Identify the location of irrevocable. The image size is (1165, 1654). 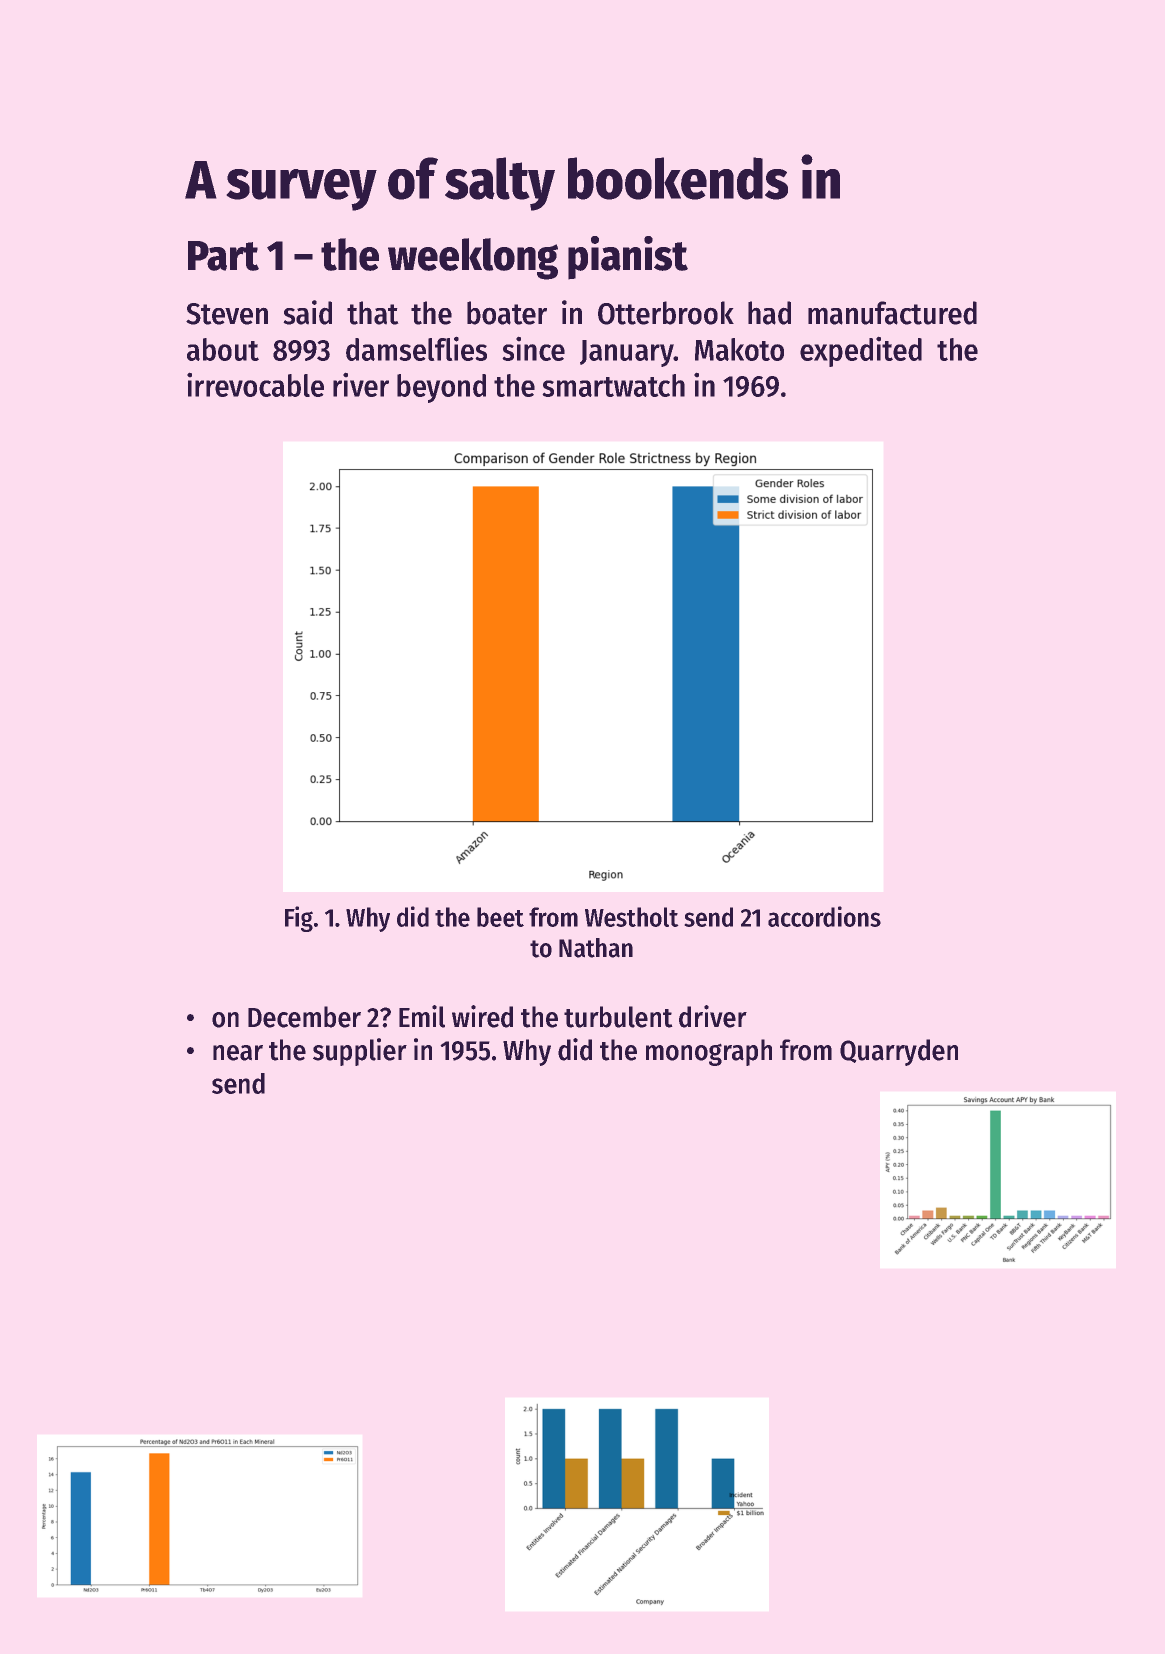
(255, 385).
